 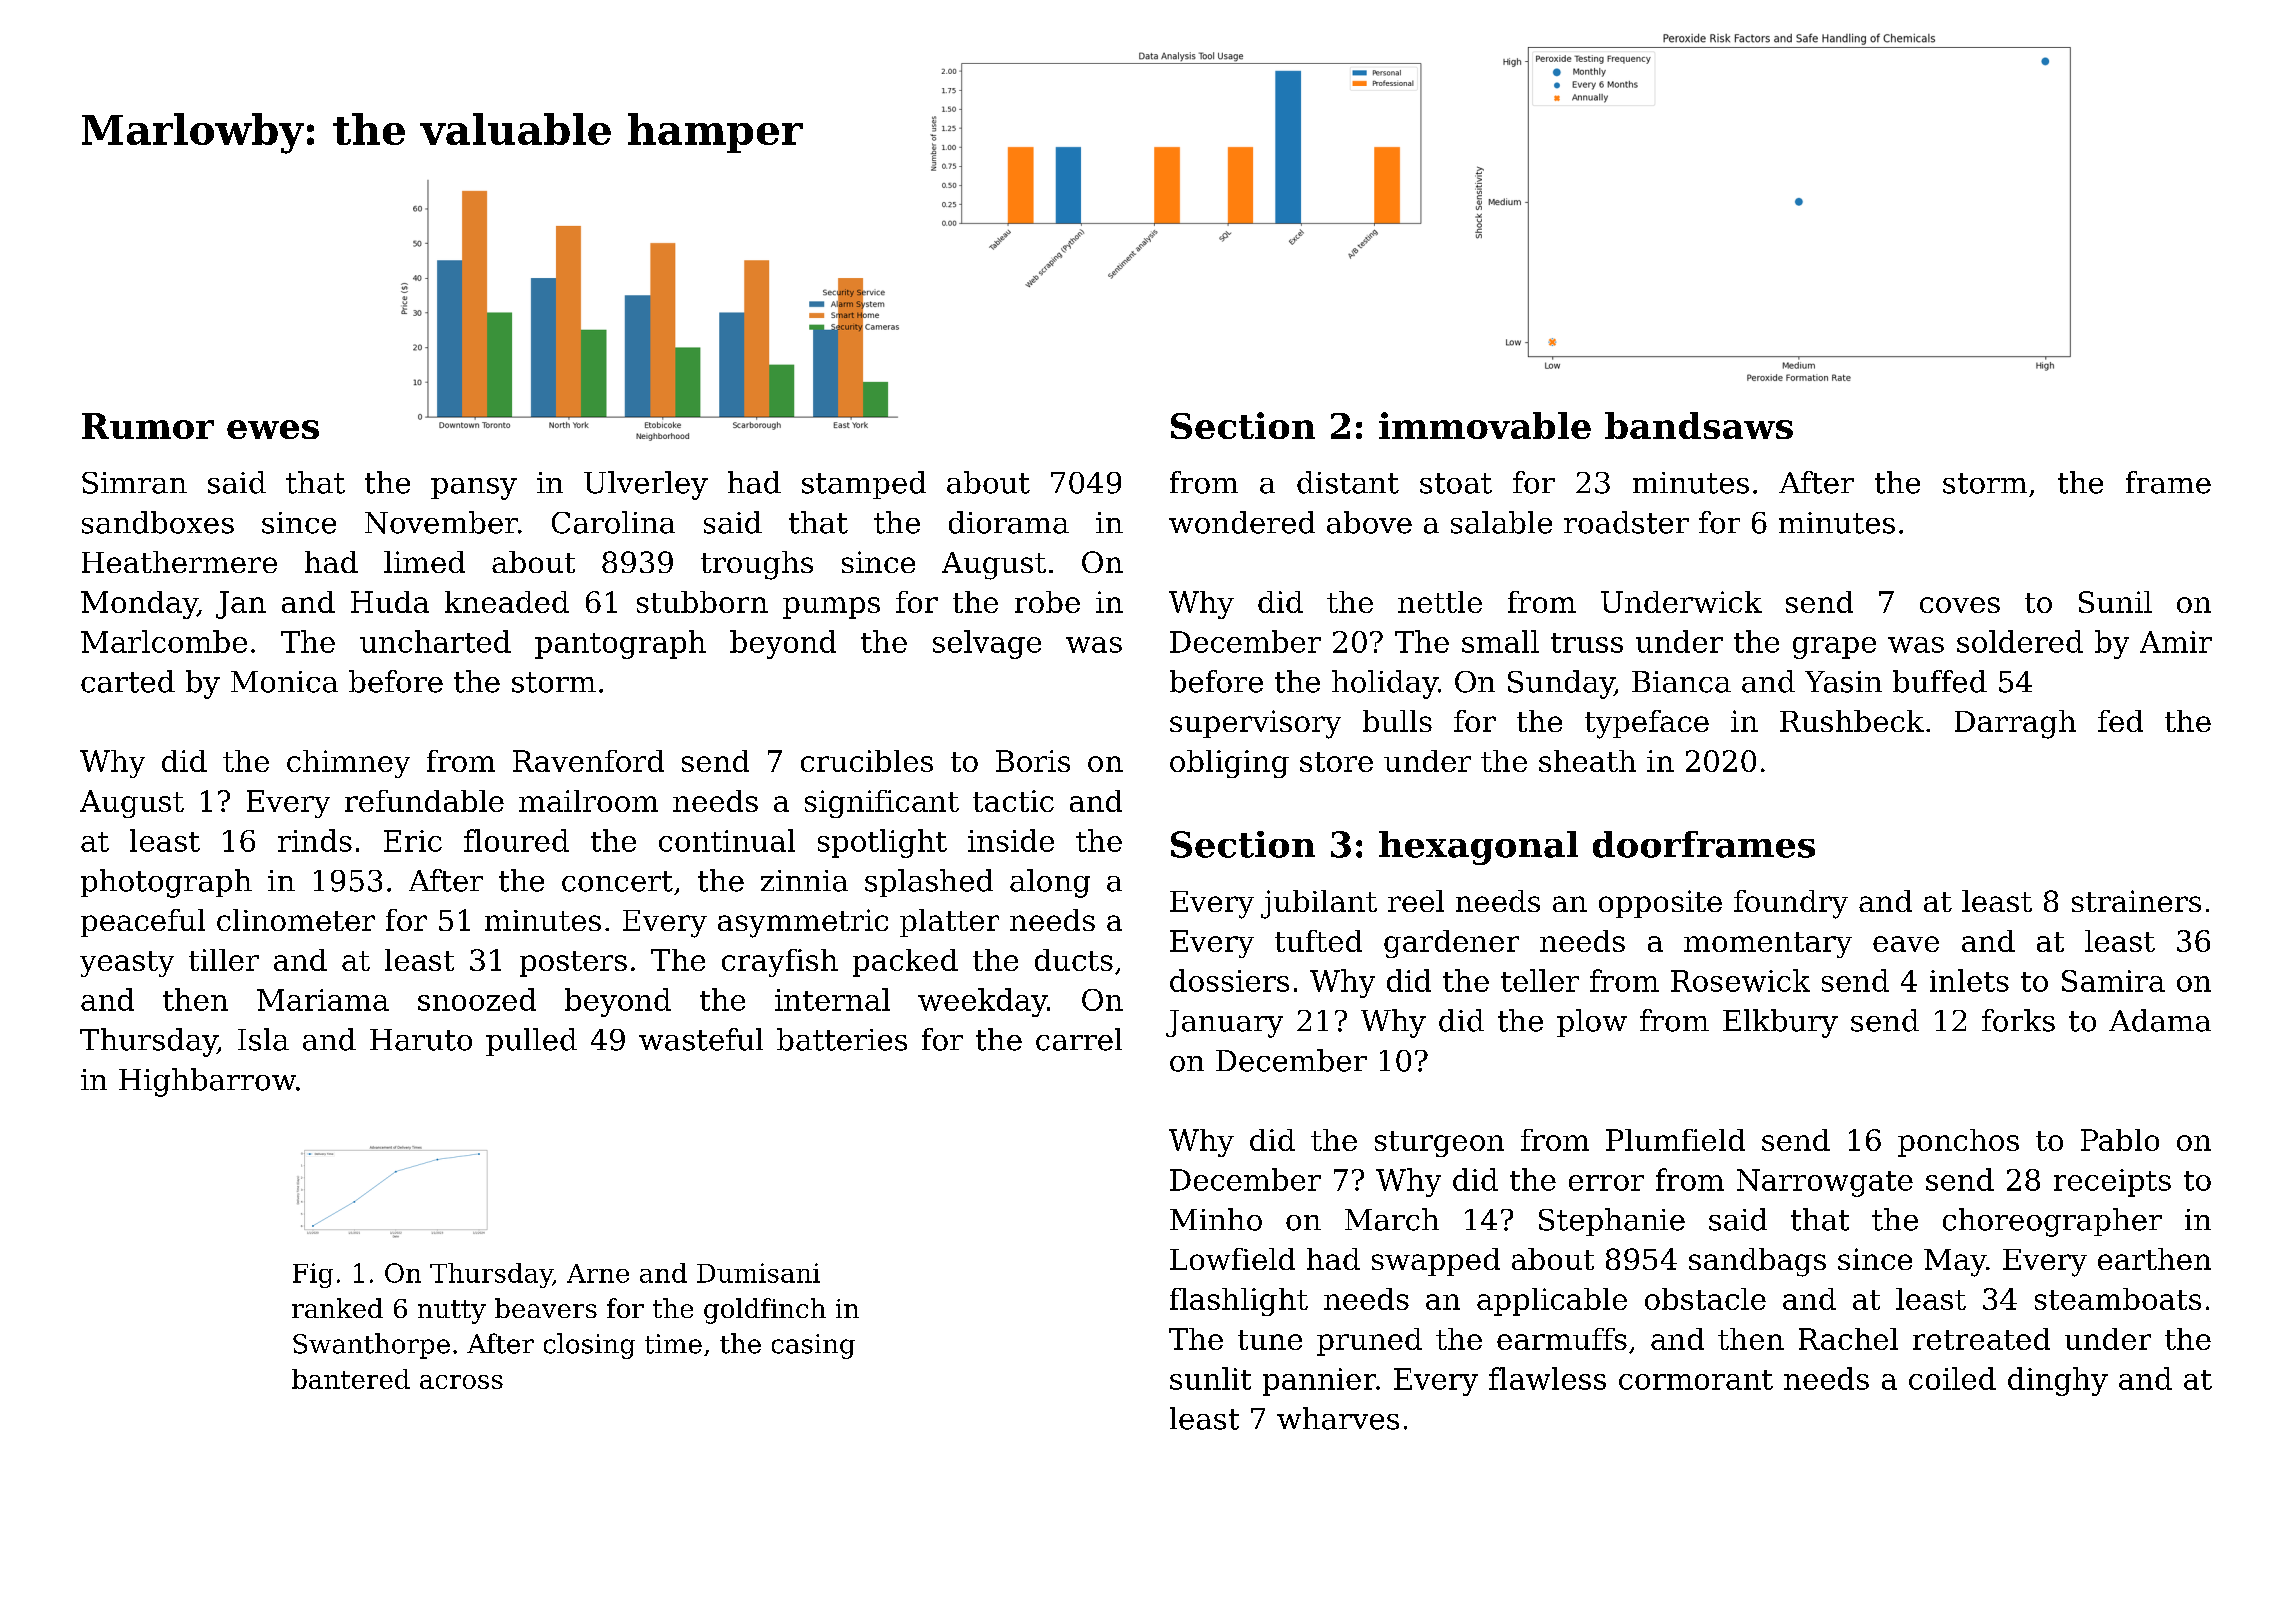 I want to click on inside, so click(x=1011, y=840).
